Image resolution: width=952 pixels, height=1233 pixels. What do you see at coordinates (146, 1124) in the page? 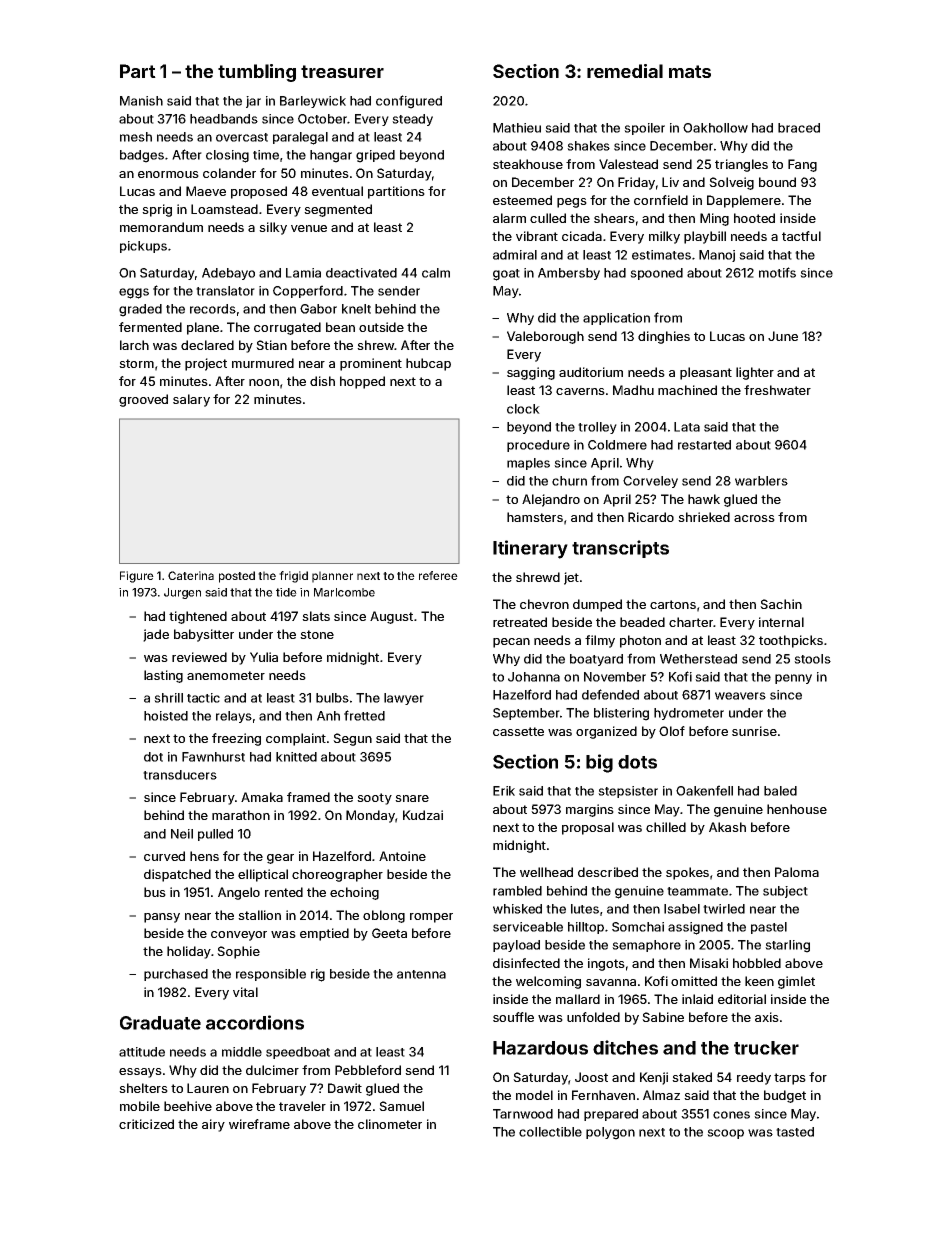
I see `criticized` at bounding box center [146, 1124].
